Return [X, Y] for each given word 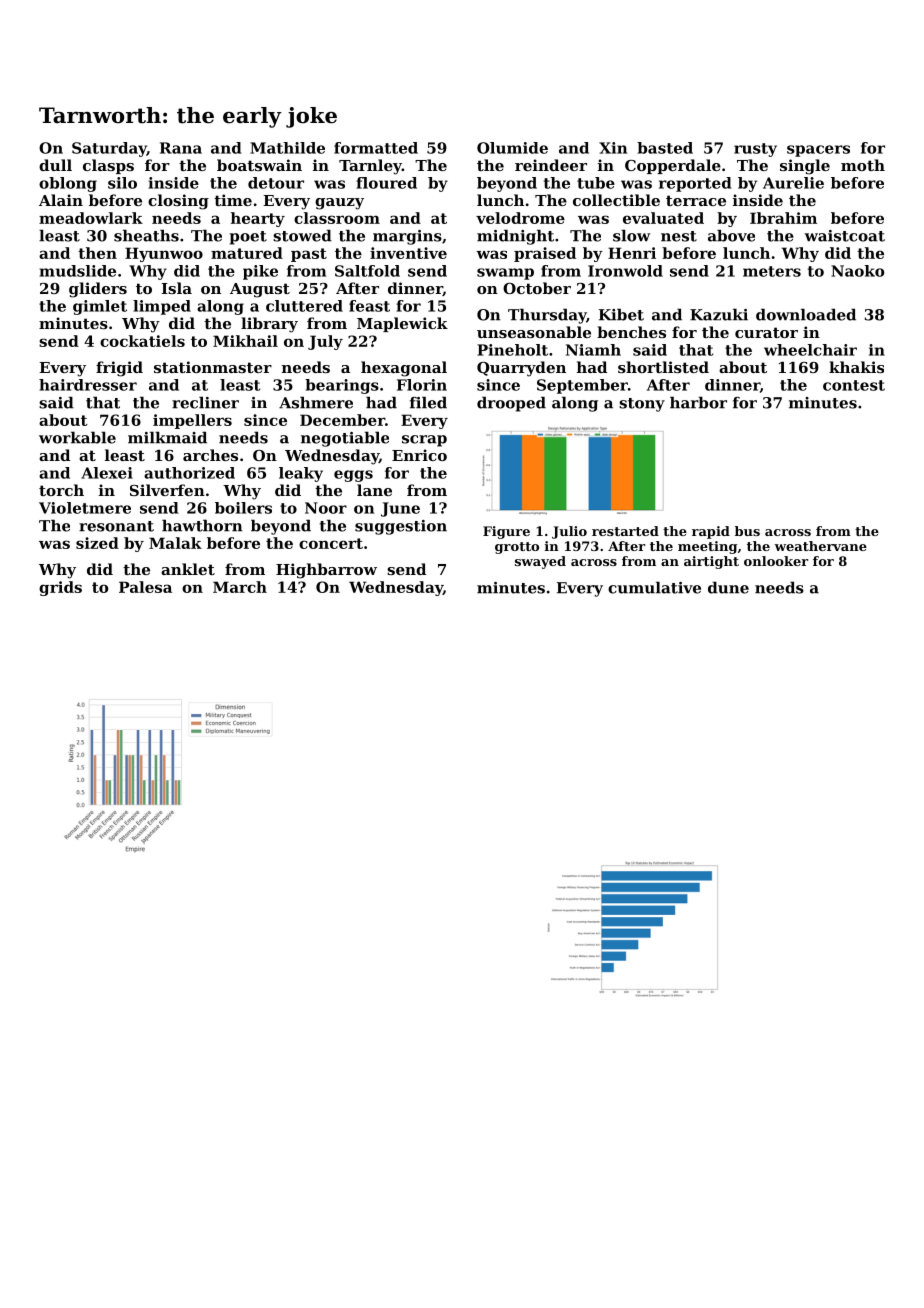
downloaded [806, 314]
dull [55, 165]
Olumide [512, 148]
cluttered [304, 306]
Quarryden [521, 369]
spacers [818, 151]
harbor [698, 402]
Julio [569, 532]
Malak [175, 543]
